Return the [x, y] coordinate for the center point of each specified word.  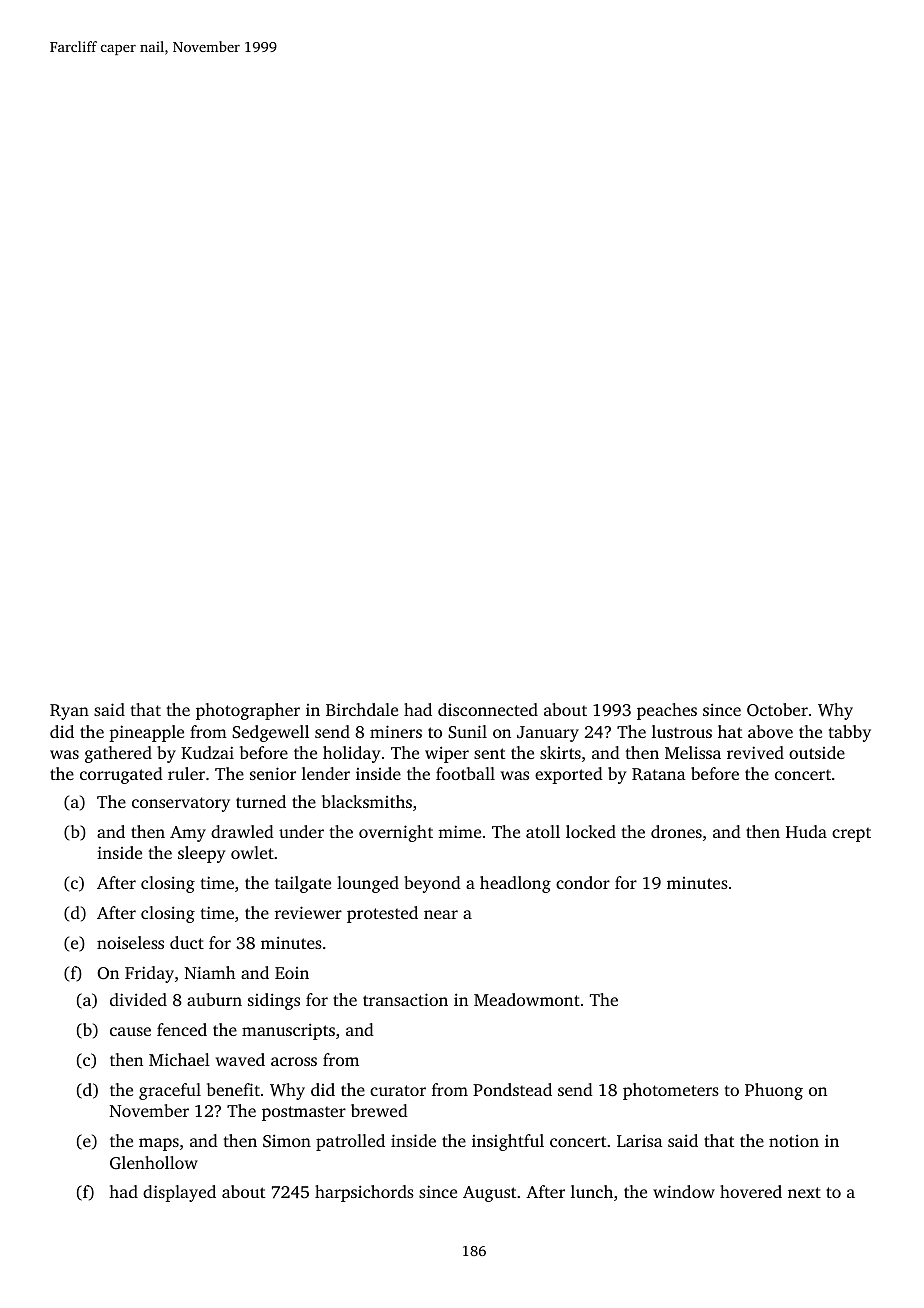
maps [159, 1144]
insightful [508, 1142]
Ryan [69, 712]
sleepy [201, 854]
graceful [170, 1091]
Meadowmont [527, 999]
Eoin [292, 973]
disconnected [488, 709]
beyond [432, 884]
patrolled [350, 1142]
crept [851, 835]
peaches [667, 711]
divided [138, 999]
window [684, 1191]
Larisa [640, 1140]
